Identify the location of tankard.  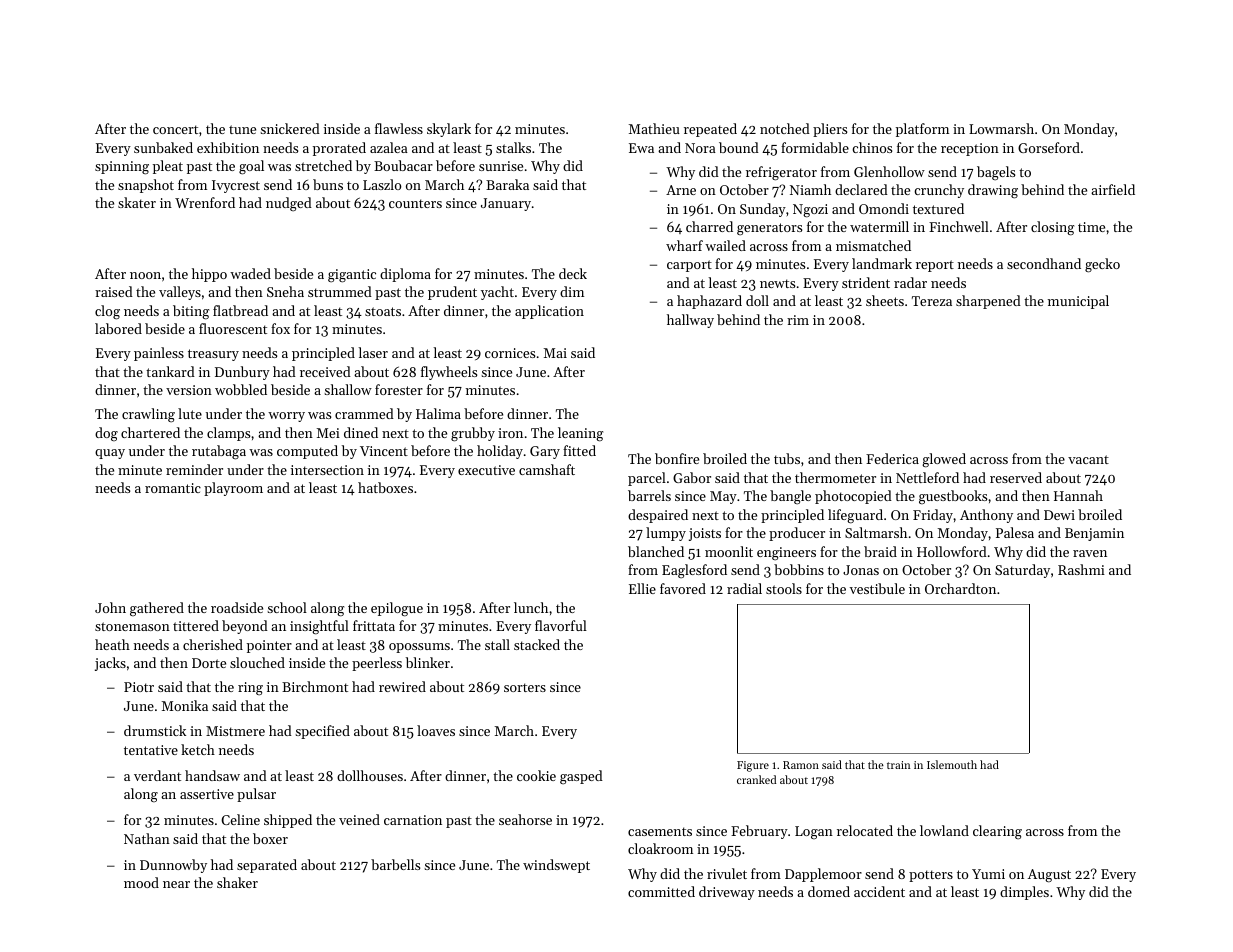
(170, 371).
